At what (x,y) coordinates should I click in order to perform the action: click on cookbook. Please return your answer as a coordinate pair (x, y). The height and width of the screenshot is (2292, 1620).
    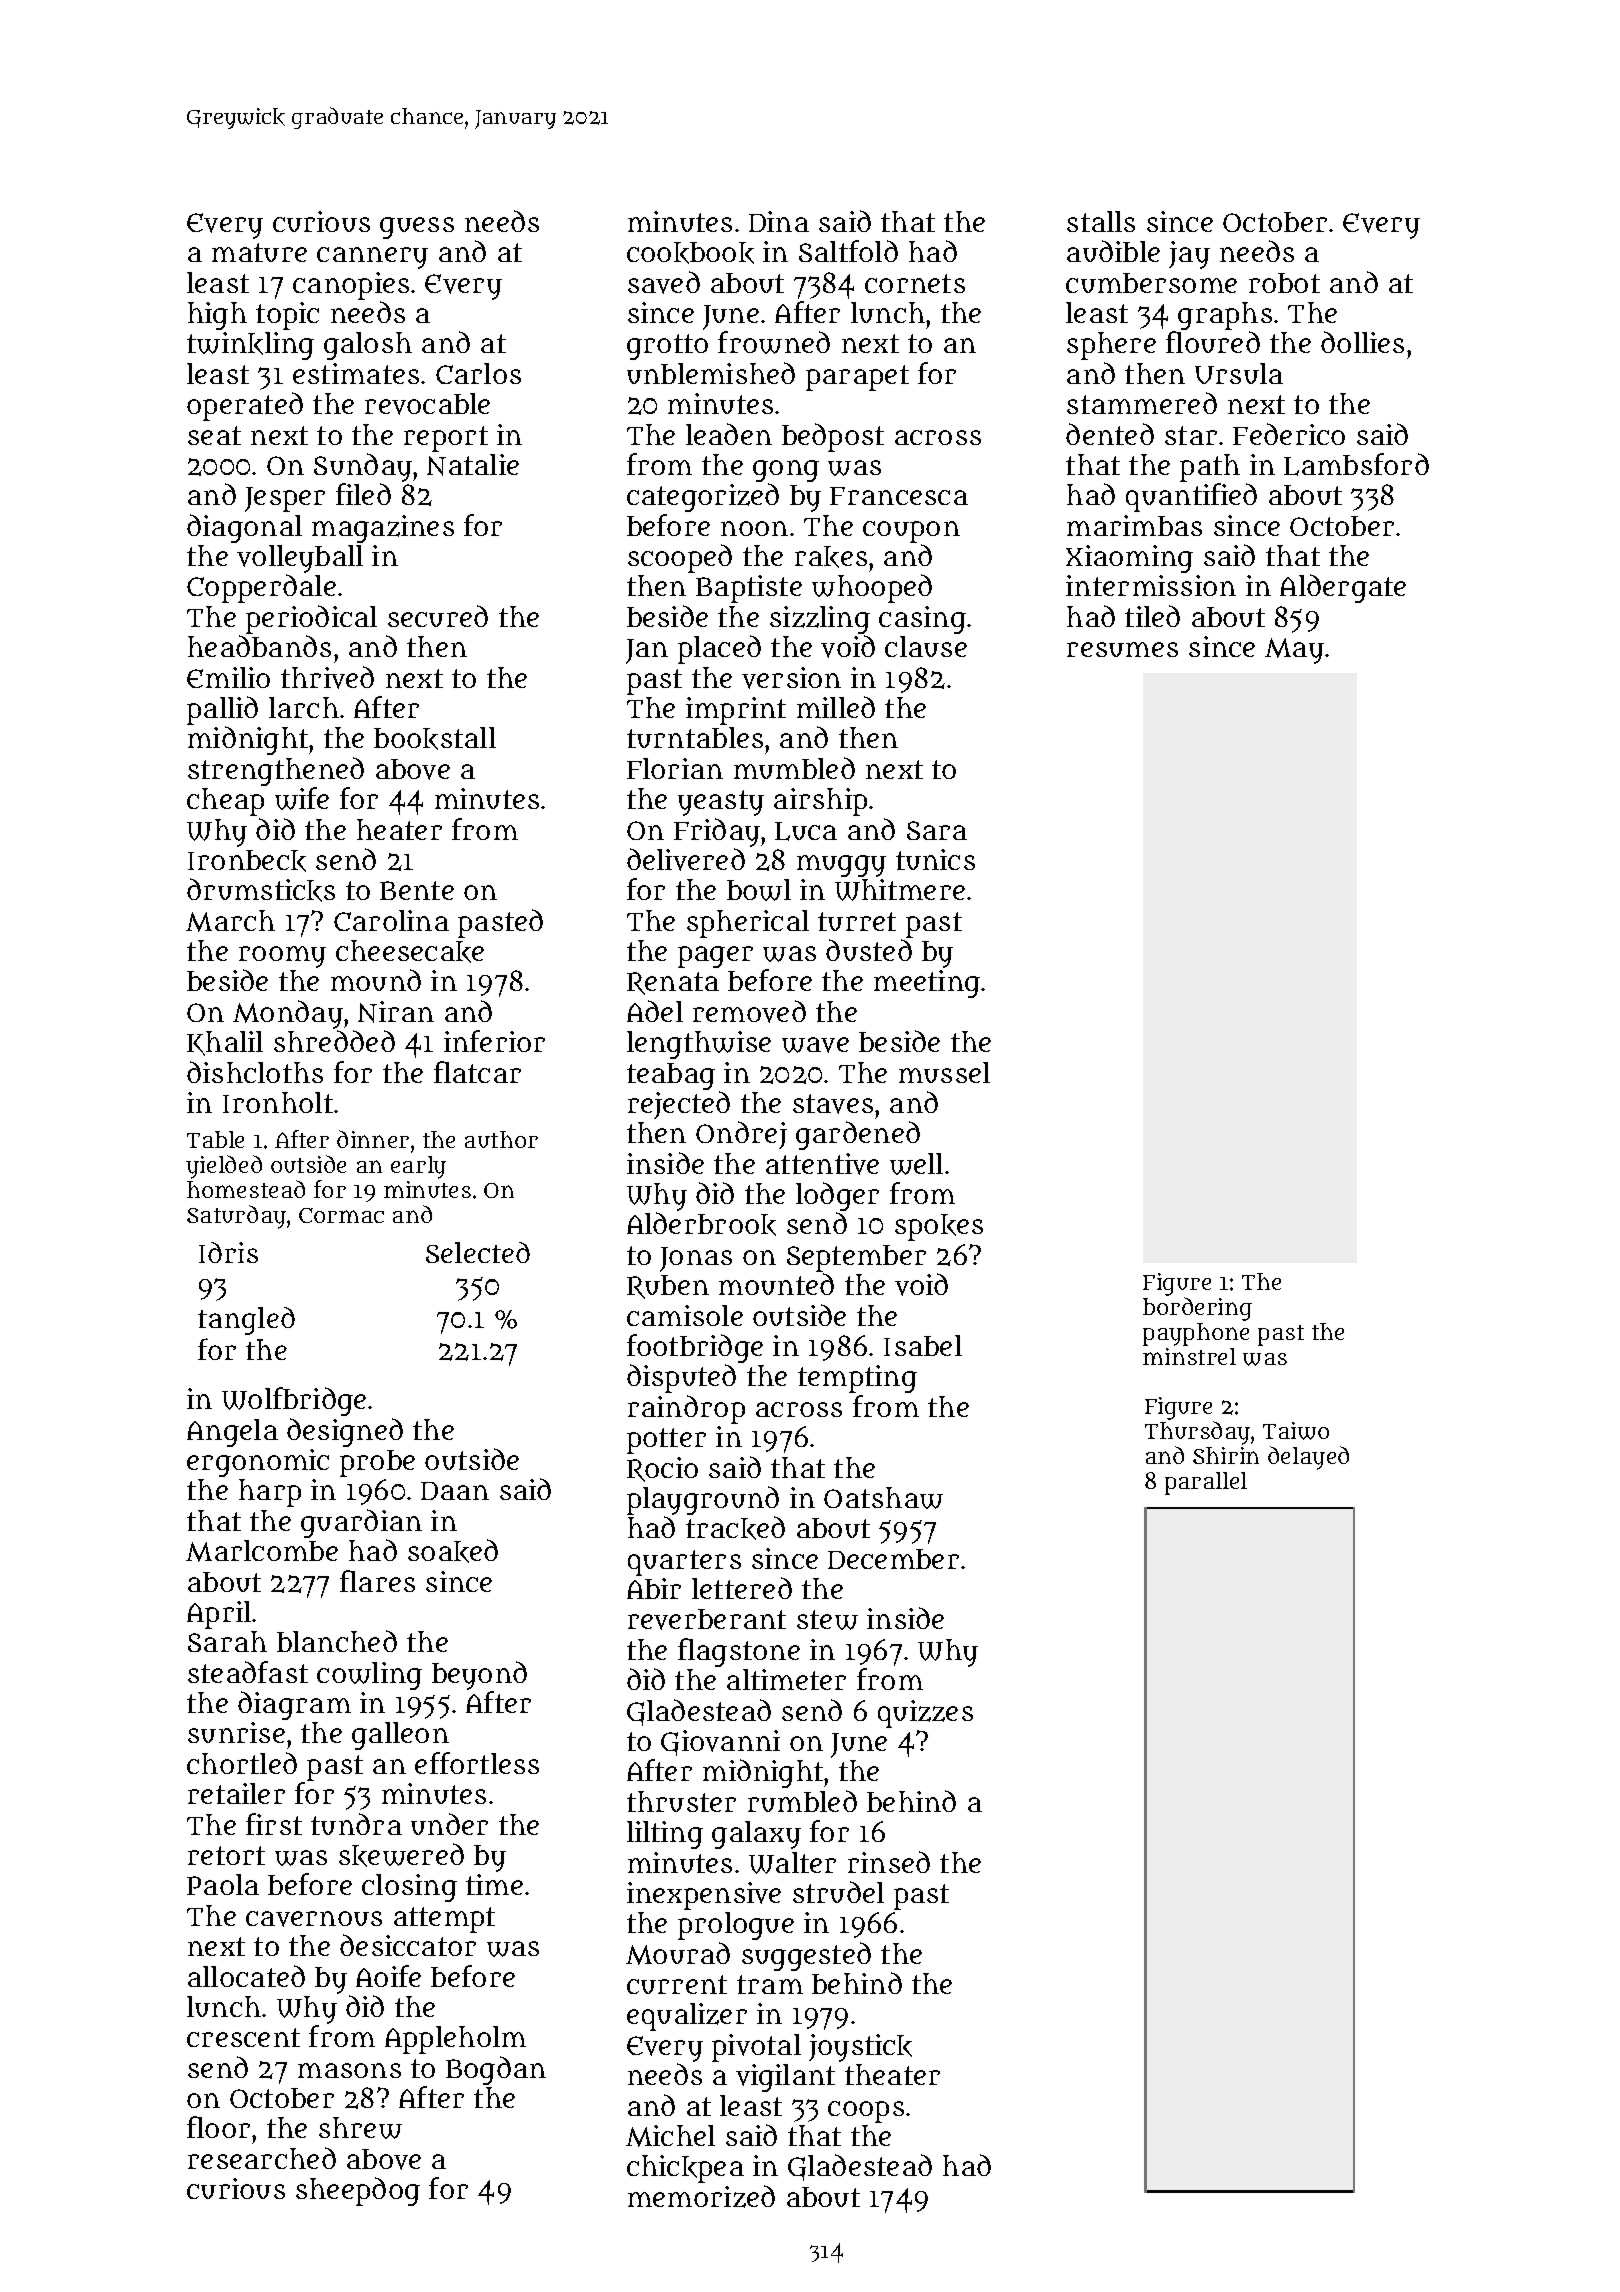
    Looking at the image, I should click on (690, 253).
